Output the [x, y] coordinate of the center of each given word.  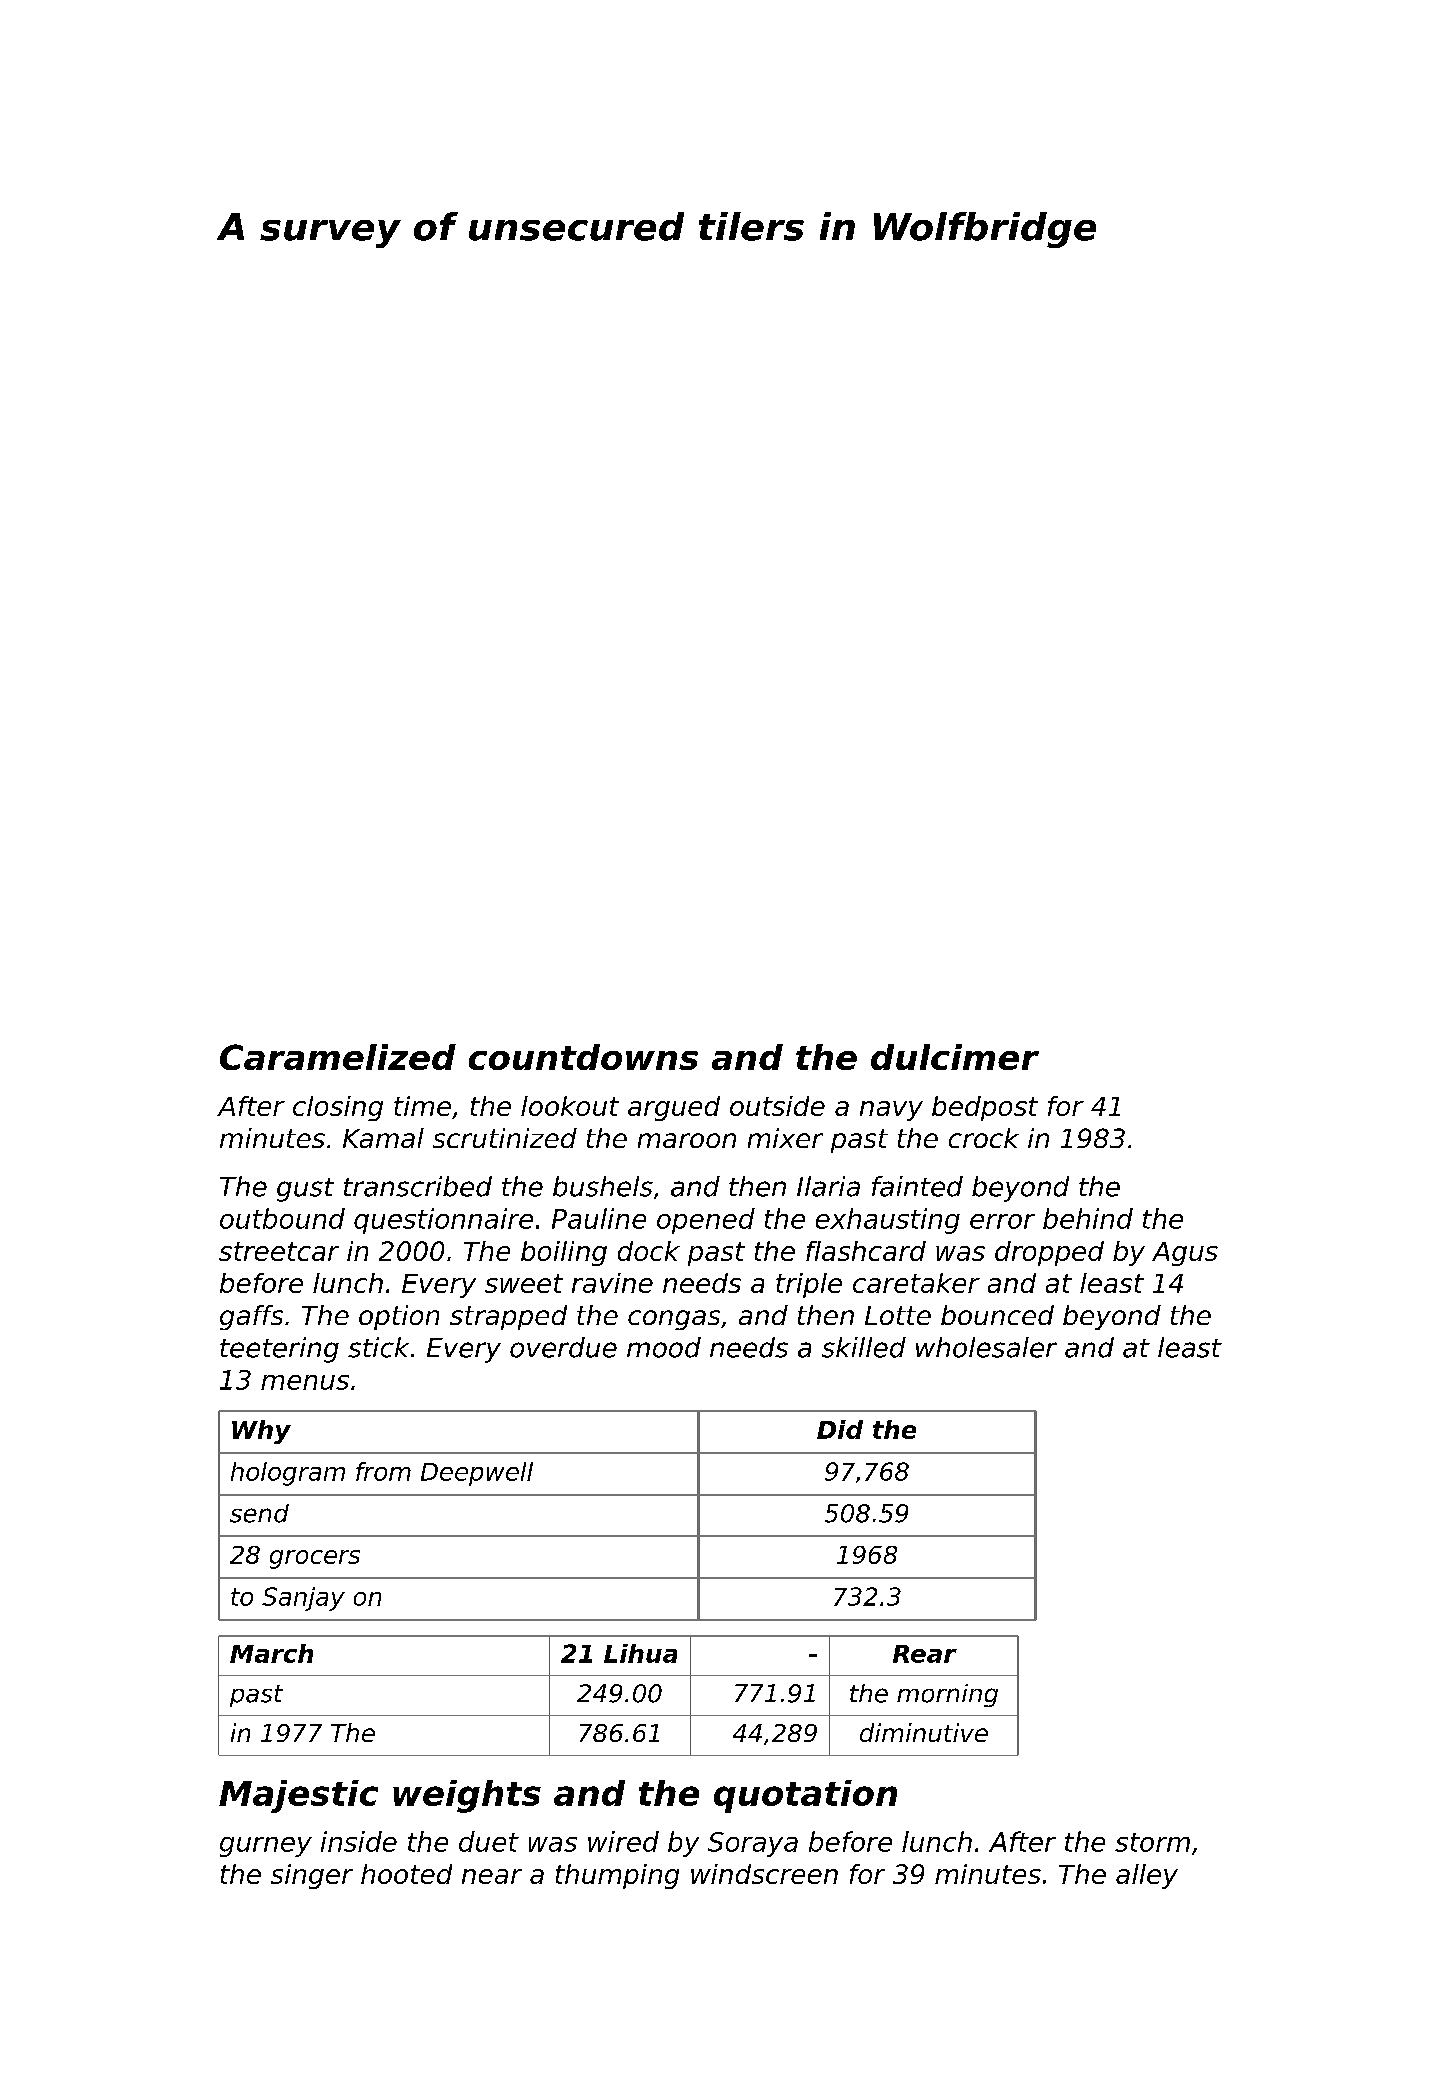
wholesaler [986, 1347]
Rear [925, 1654]
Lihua [640, 1653]
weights [467, 1796]
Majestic [298, 1796]
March [271, 1653]
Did [840, 1429]
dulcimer [955, 1057]
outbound [282, 1218]
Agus [1185, 1254]
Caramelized [338, 1057]
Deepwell [477, 1474]
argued [674, 1108]
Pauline [599, 1218]
